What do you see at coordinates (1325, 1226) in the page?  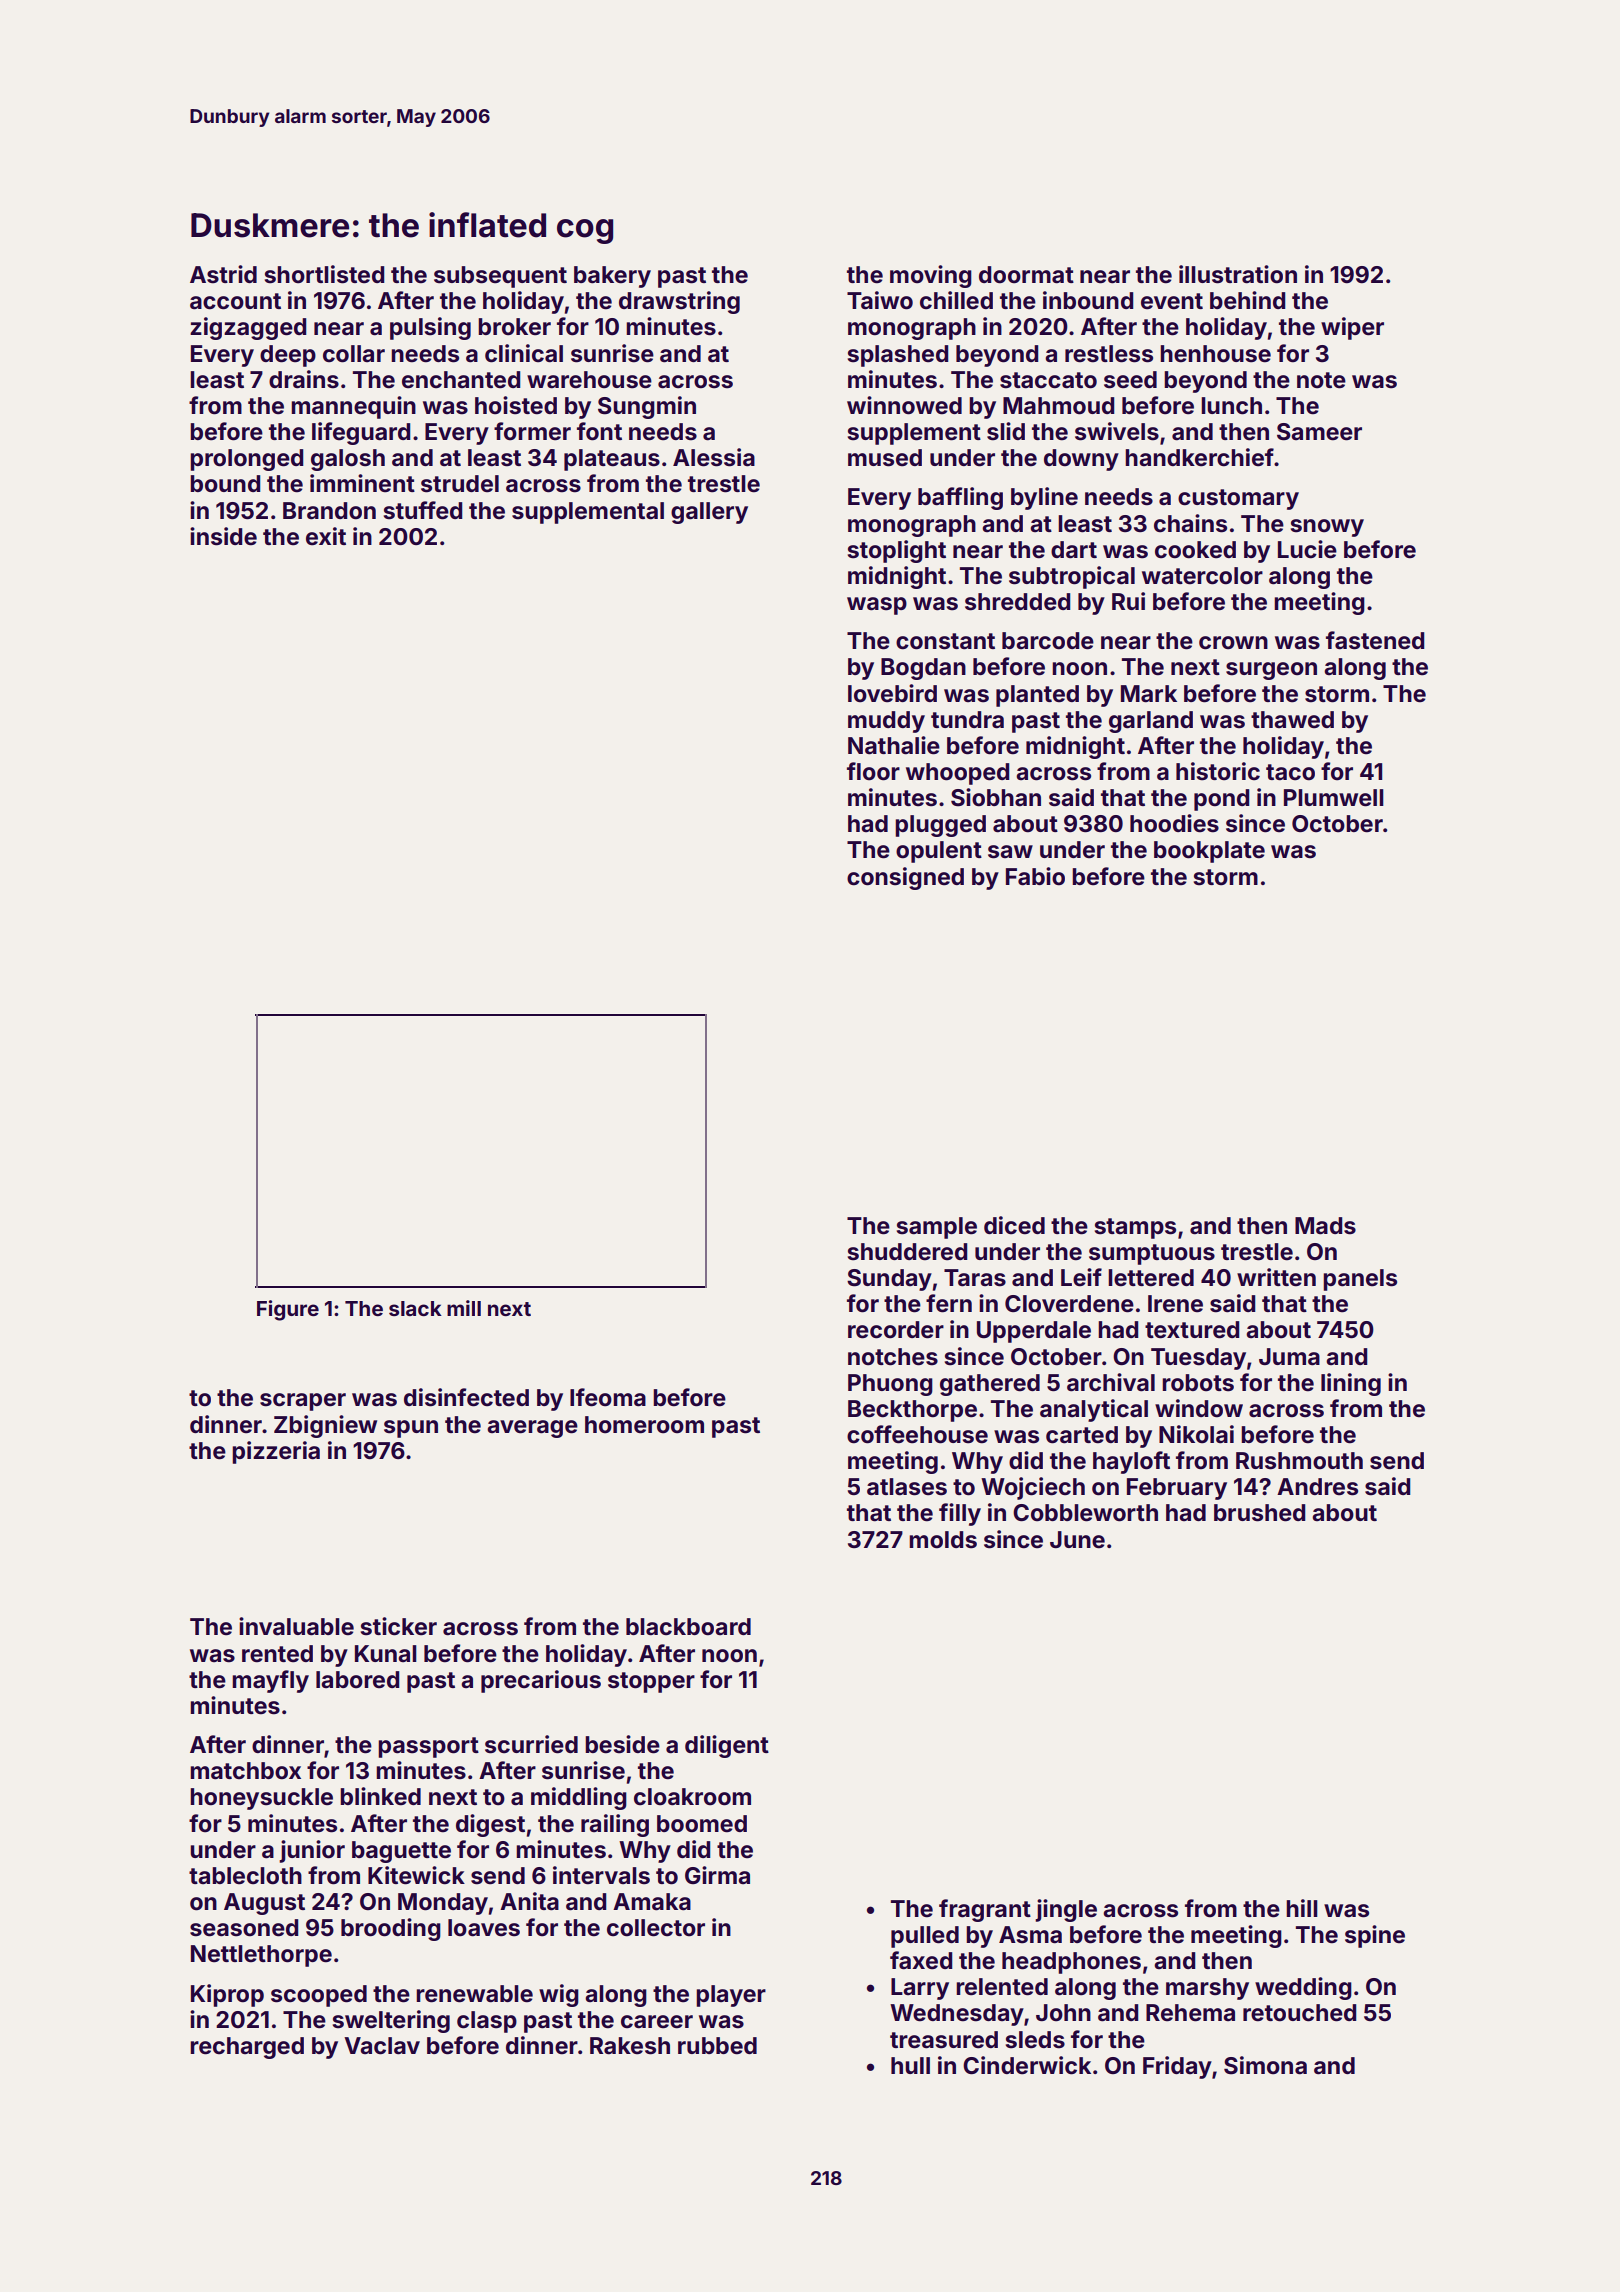 I see `Mads` at bounding box center [1325, 1226].
